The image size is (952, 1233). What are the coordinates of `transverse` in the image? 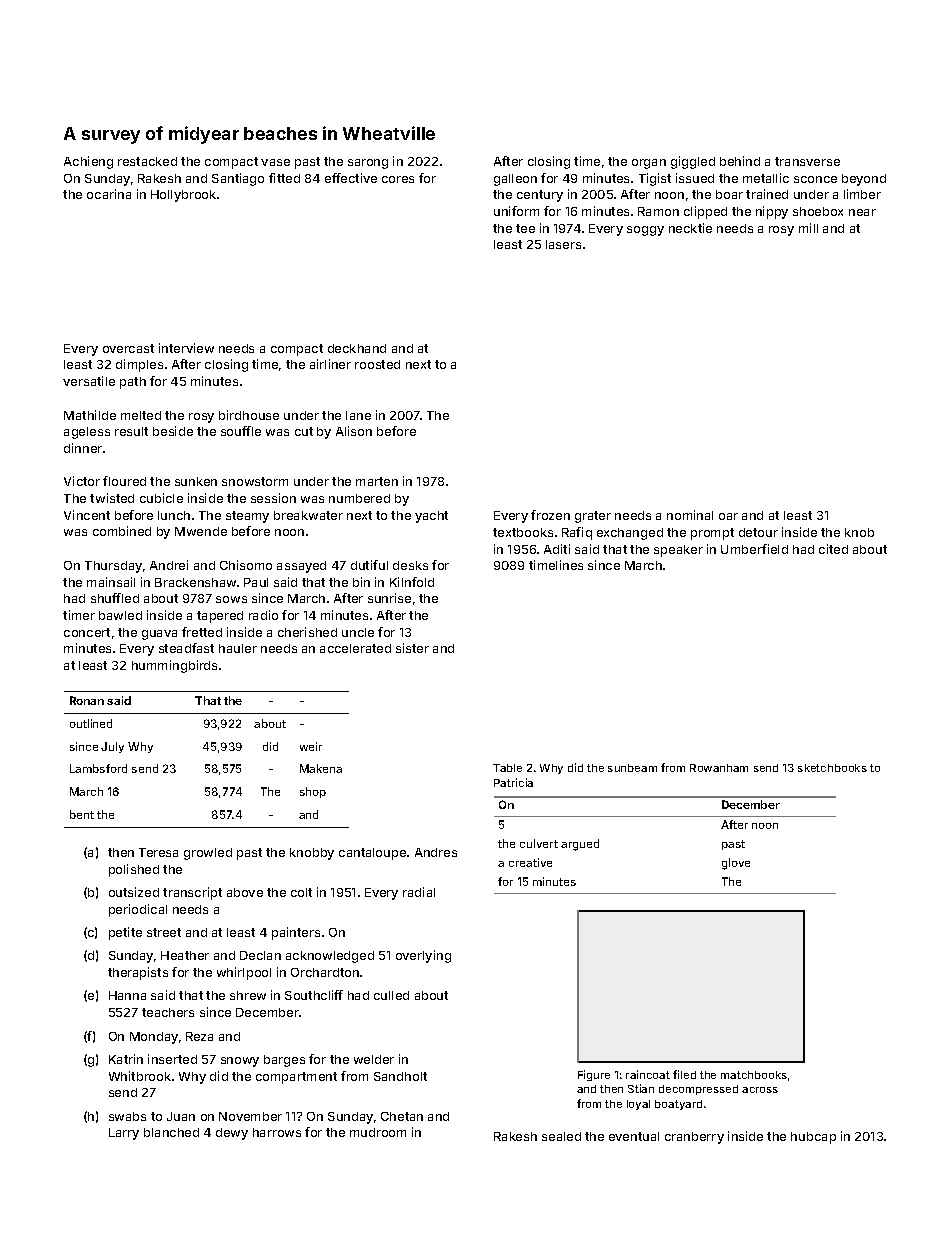 It's located at (807, 161).
